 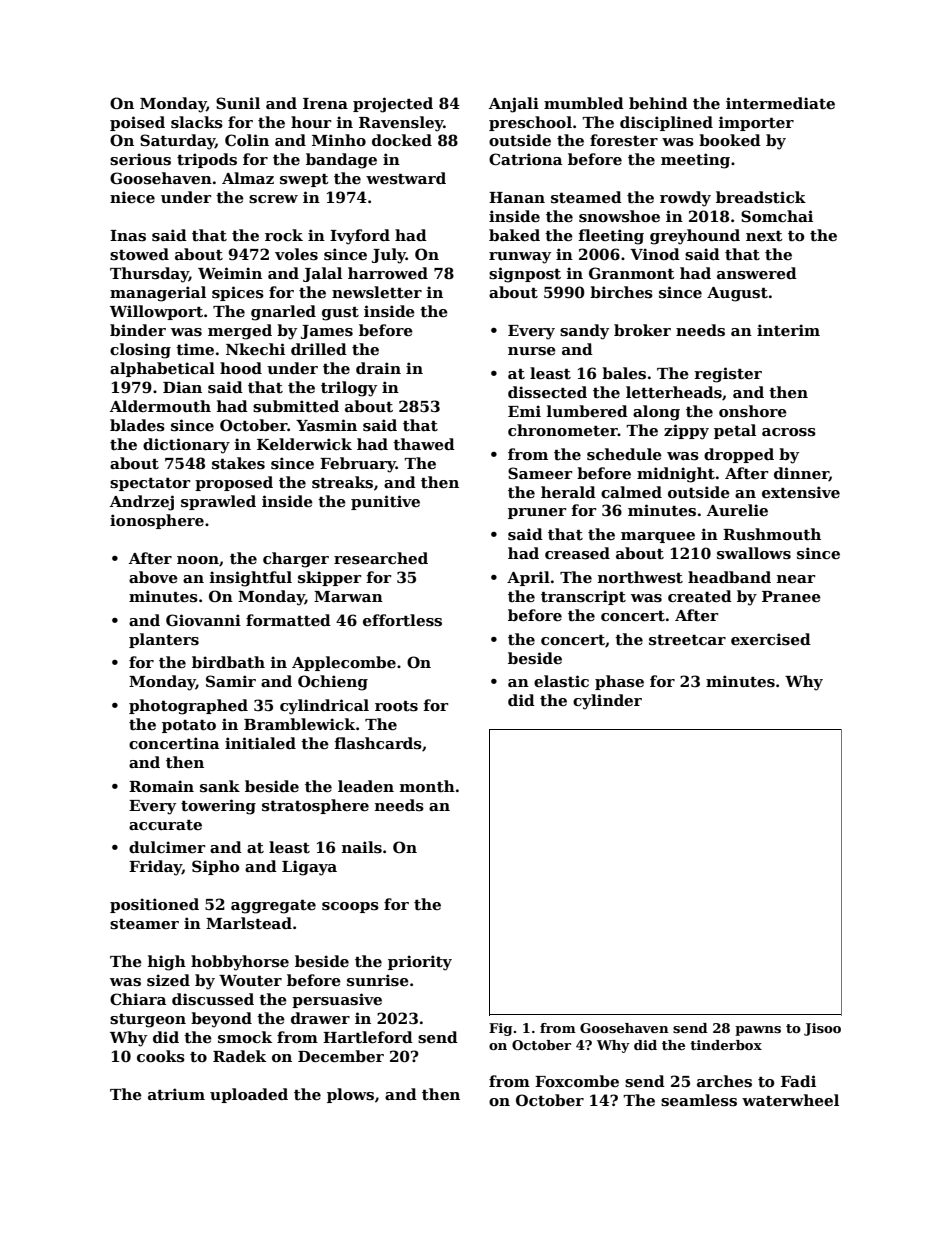 I want to click on Ivyford, so click(x=360, y=237).
